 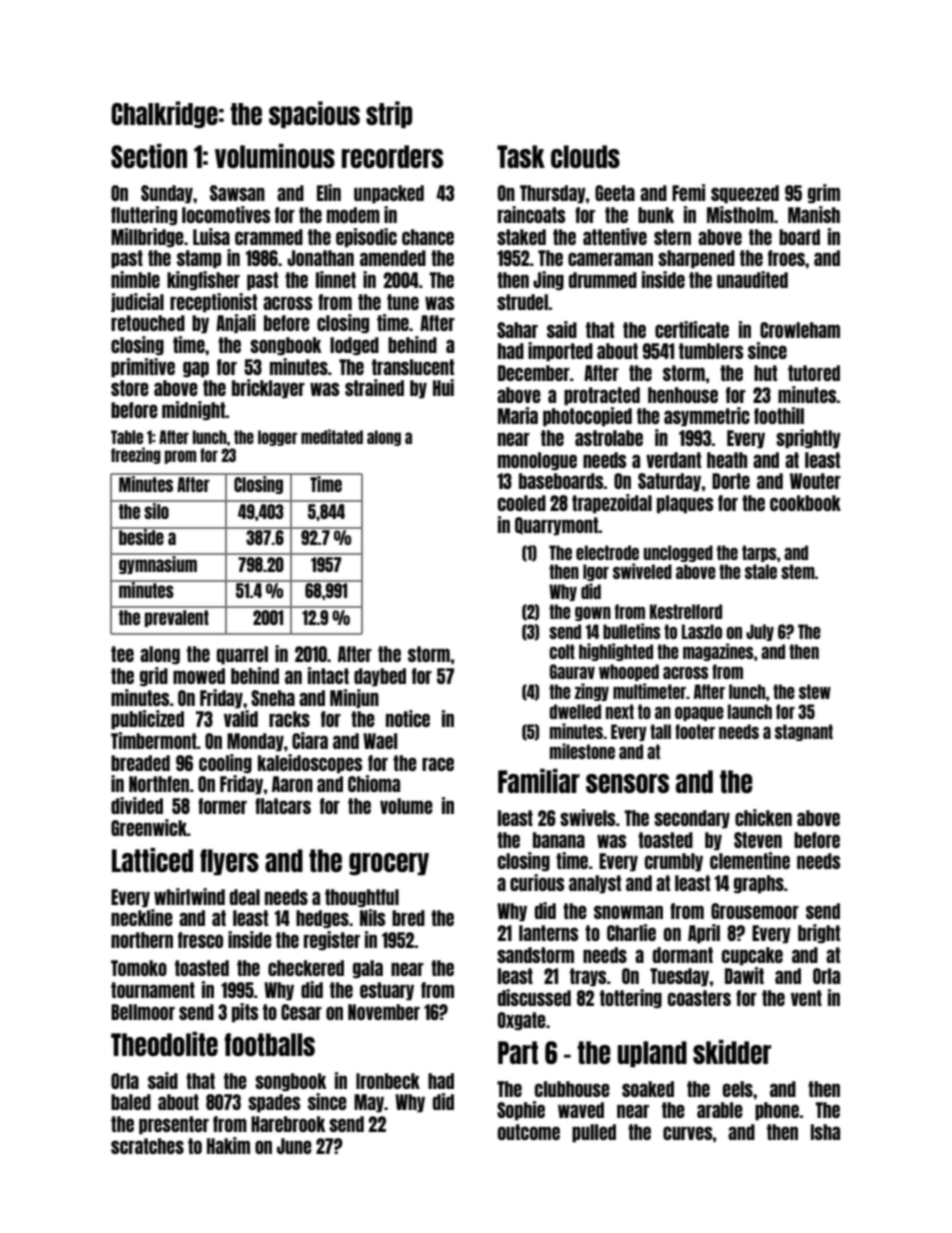 What do you see at coordinates (142, 940) in the document?
I see `northern` at bounding box center [142, 940].
